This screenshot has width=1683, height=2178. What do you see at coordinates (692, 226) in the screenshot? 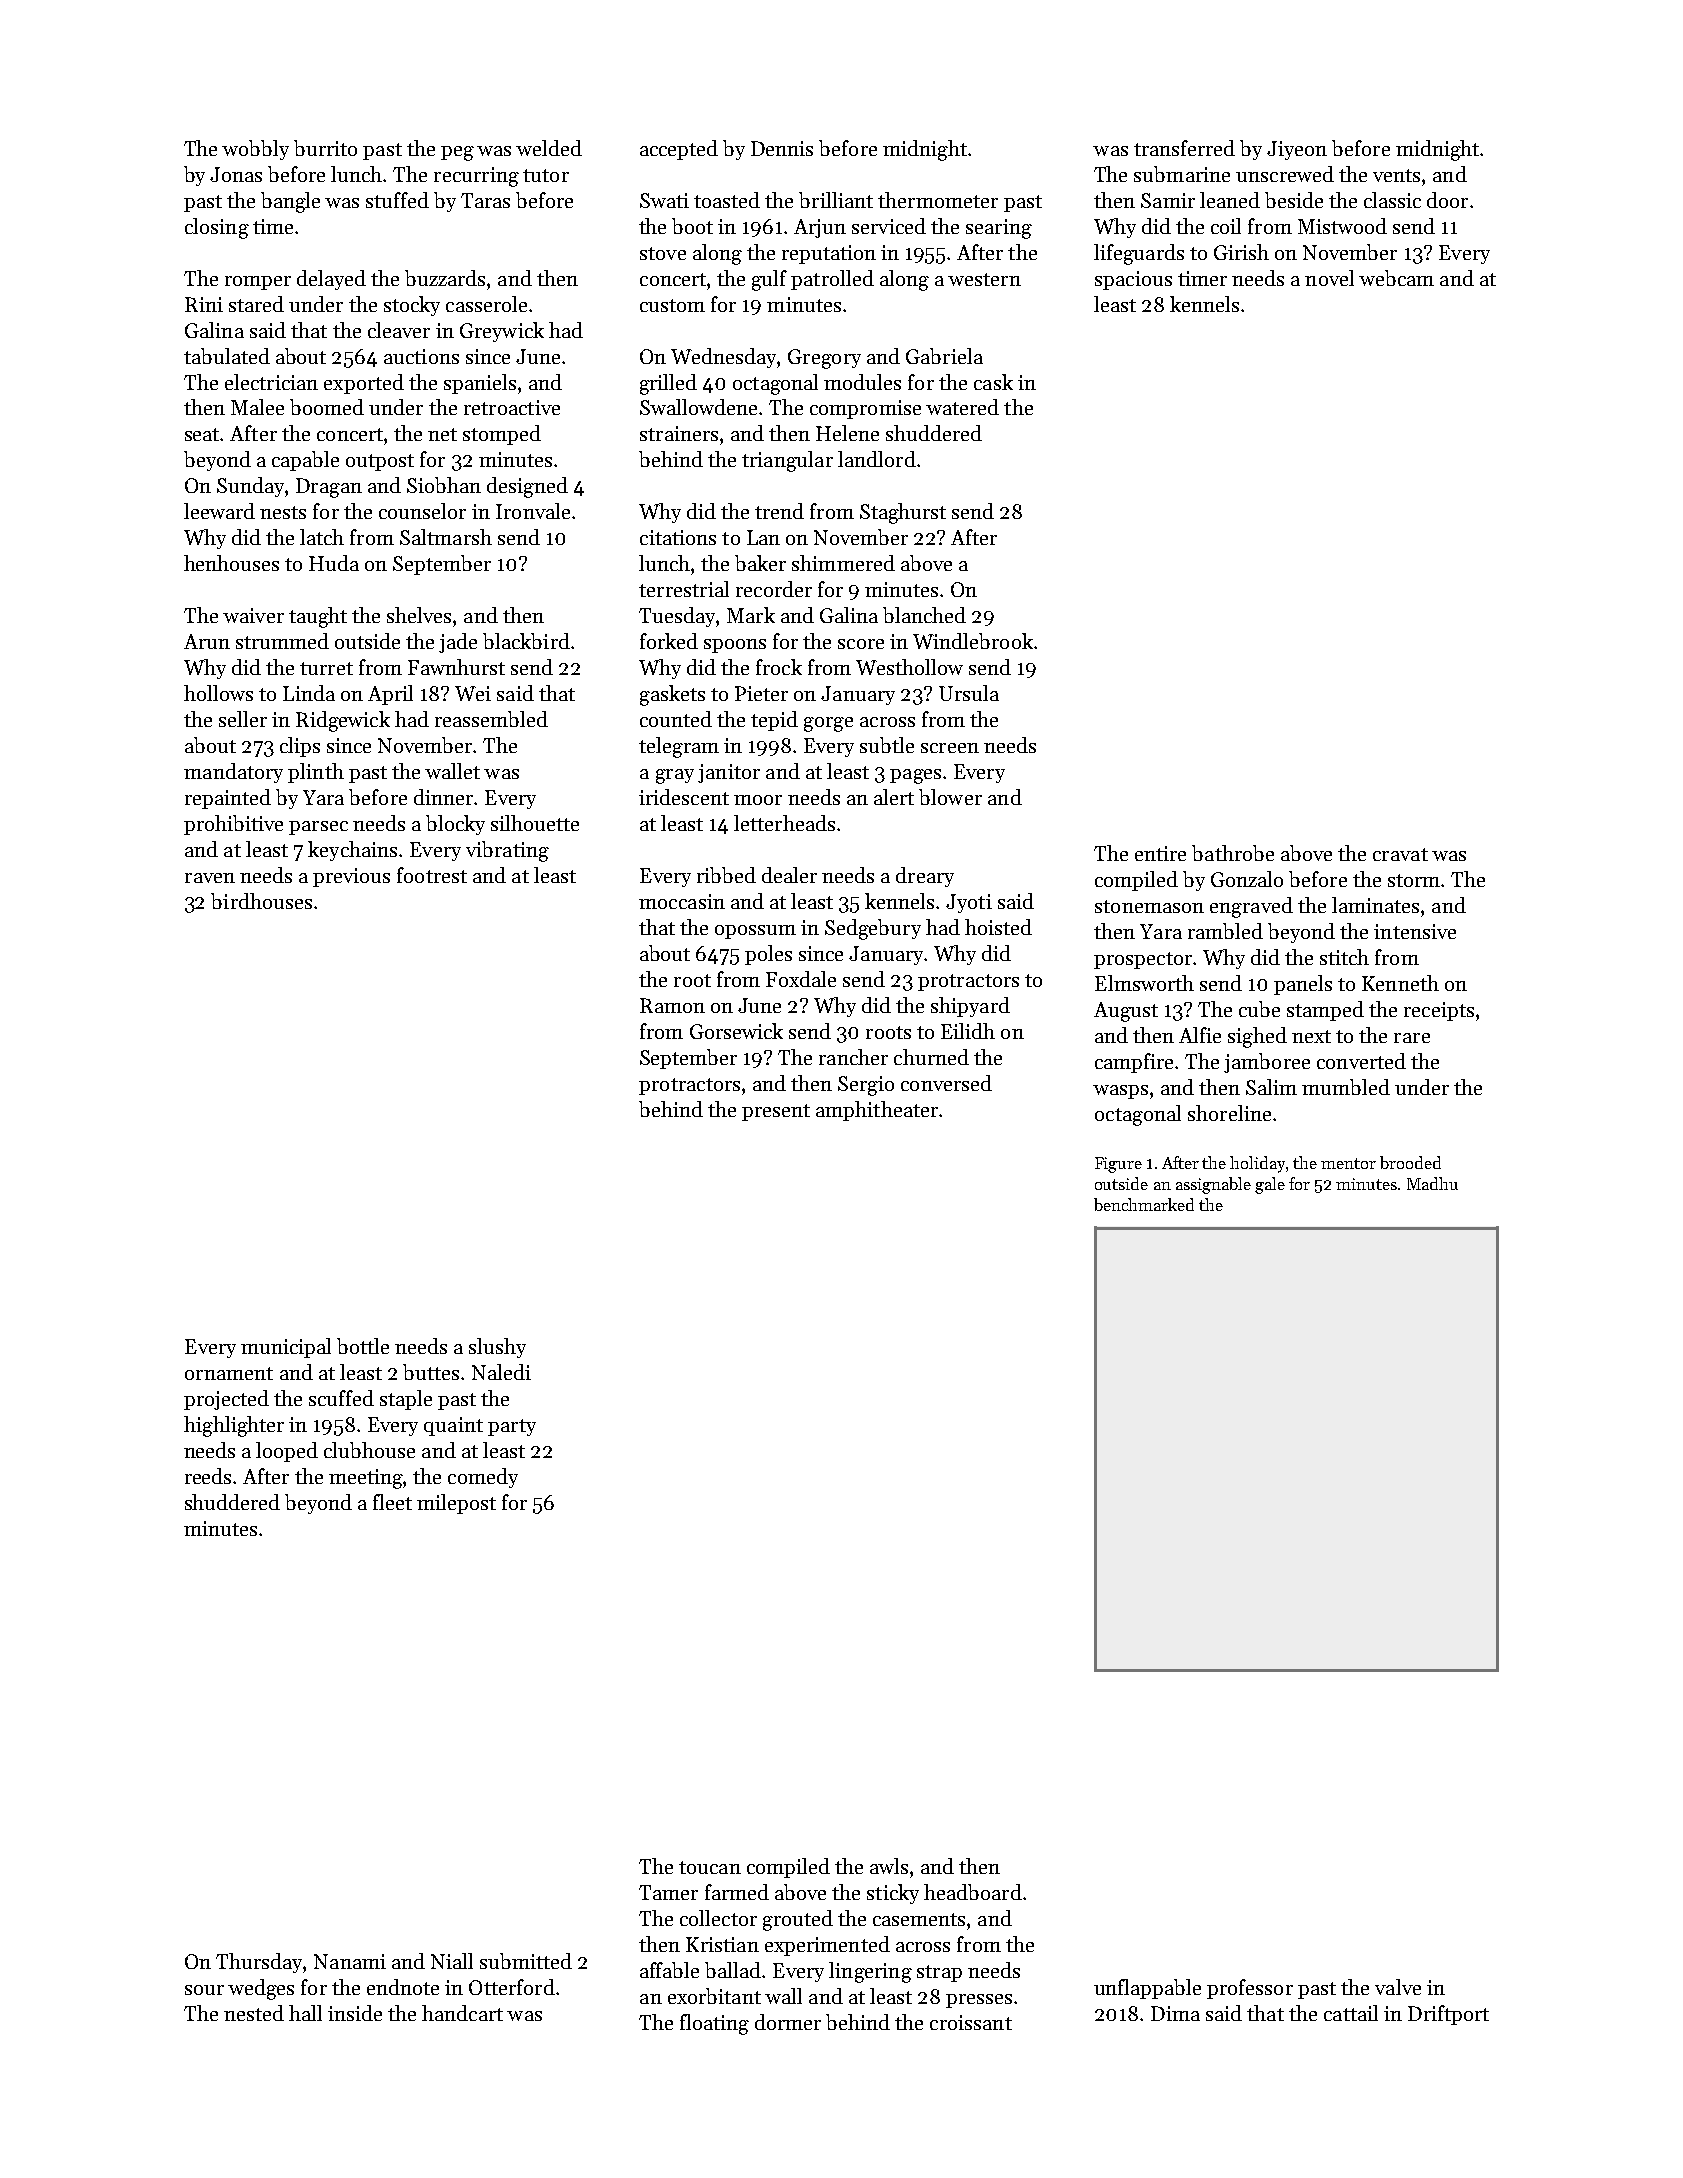
I see `boot` at bounding box center [692, 226].
